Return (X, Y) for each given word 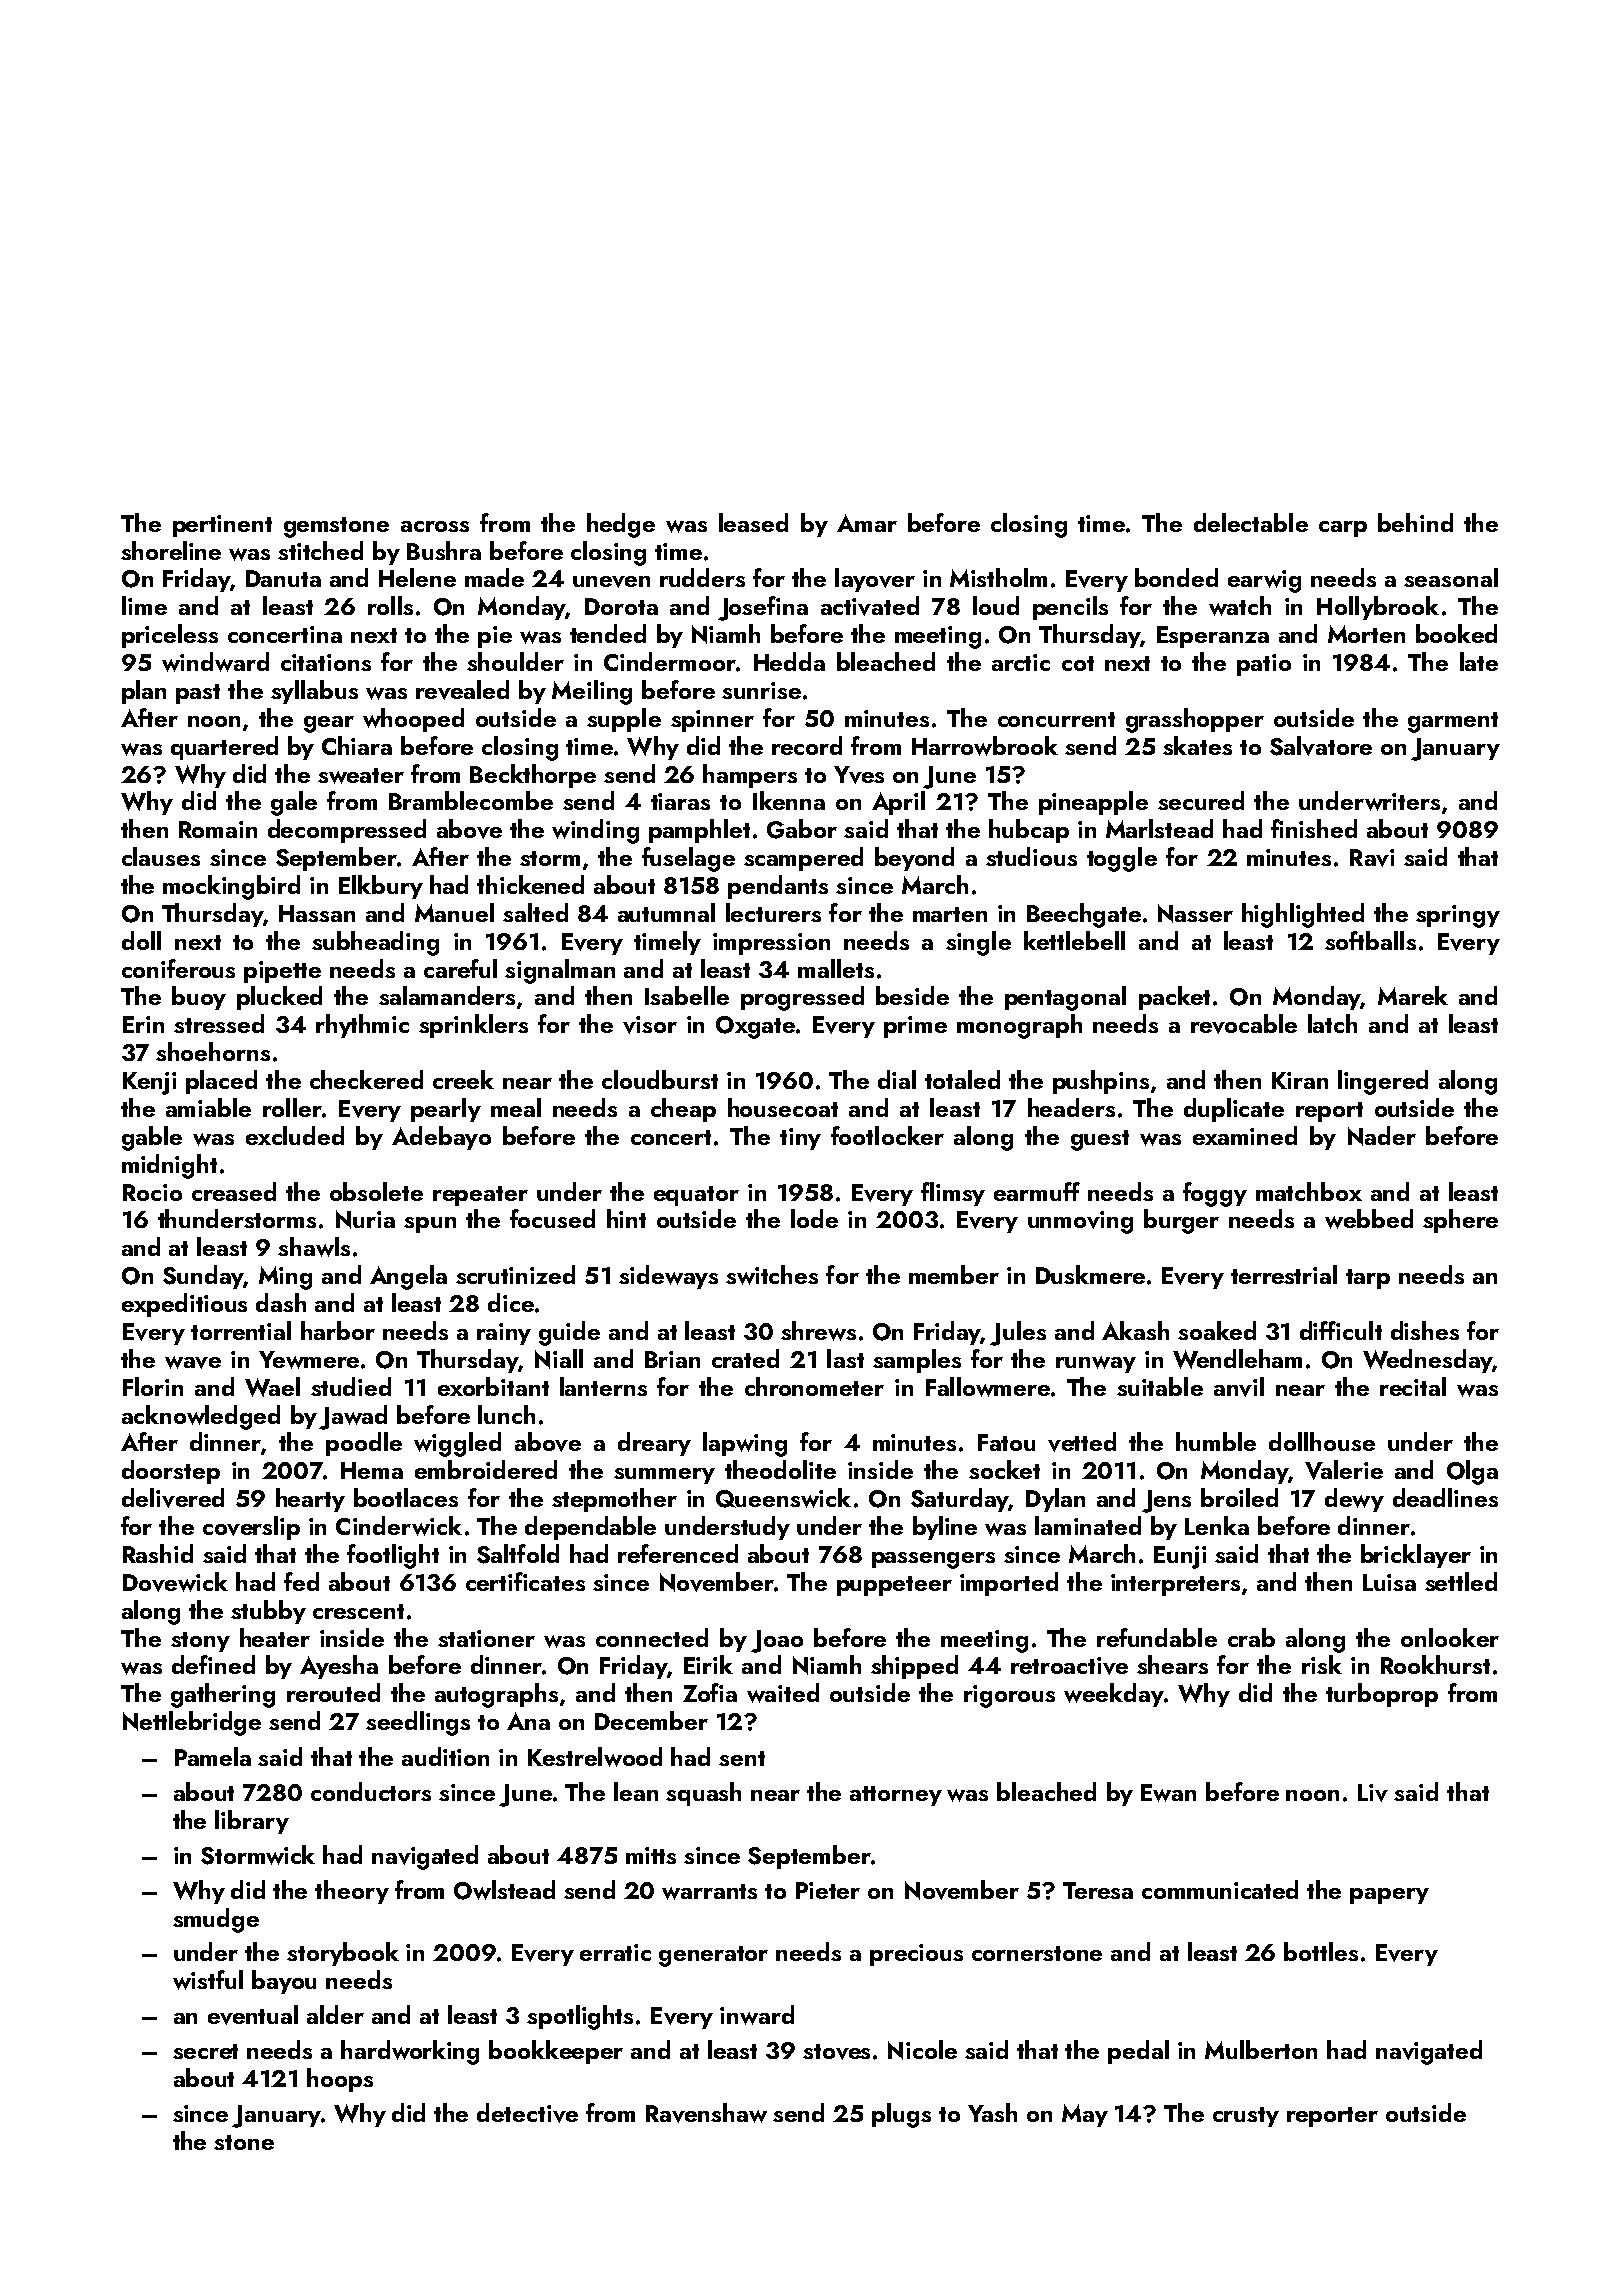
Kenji (149, 1083)
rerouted (333, 1692)
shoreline (171, 550)
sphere (1460, 1221)
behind (1415, 522)
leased (753, 522)
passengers (933, 1560)
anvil (1239, 1387)
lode (814, 1218)
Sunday (203, 1277)
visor (650, 1025)
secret (205, 2051)
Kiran (1300, 1080)
